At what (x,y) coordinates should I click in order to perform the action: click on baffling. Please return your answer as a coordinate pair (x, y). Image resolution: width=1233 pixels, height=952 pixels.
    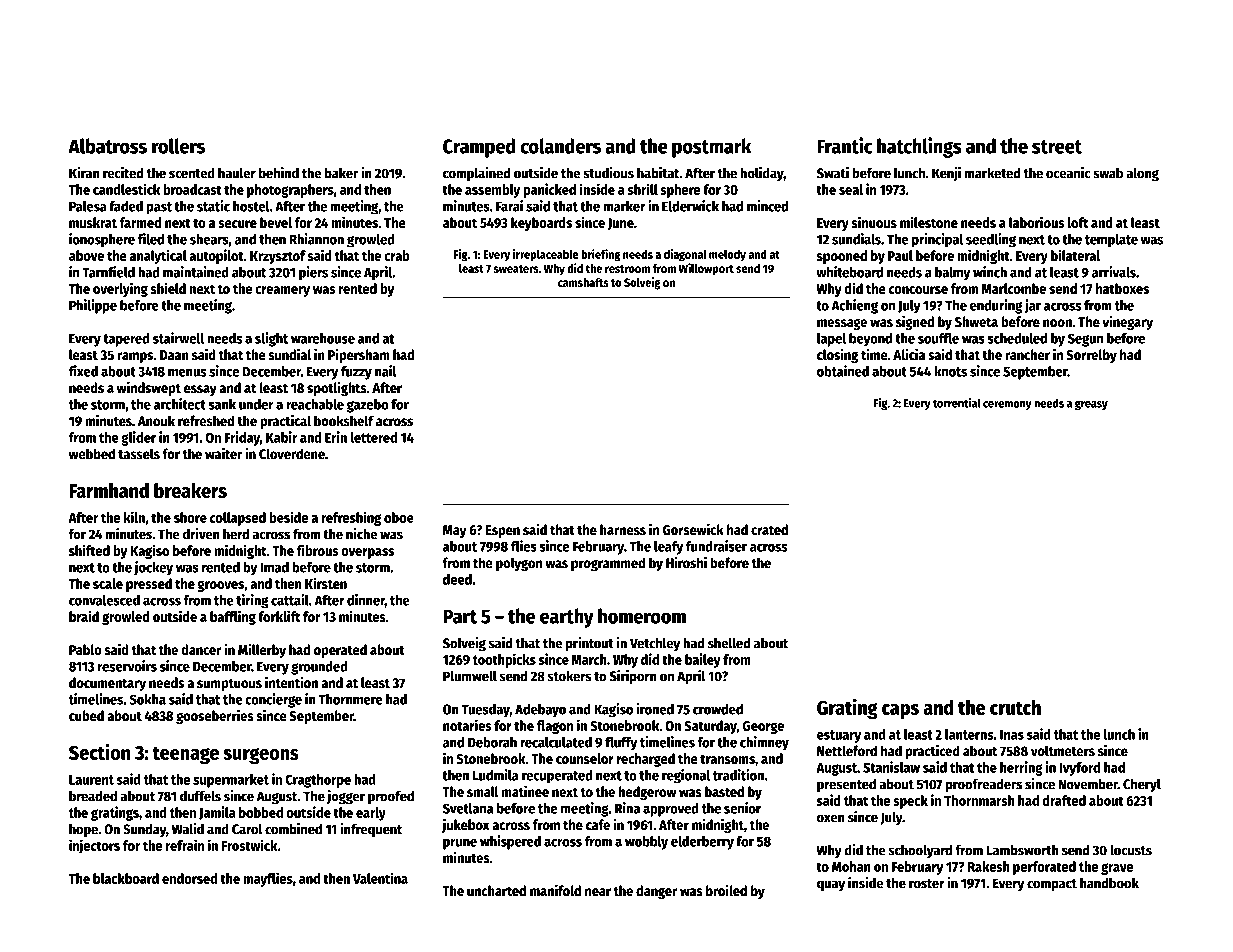
    Looking at the image, I should click on (233, 617).
